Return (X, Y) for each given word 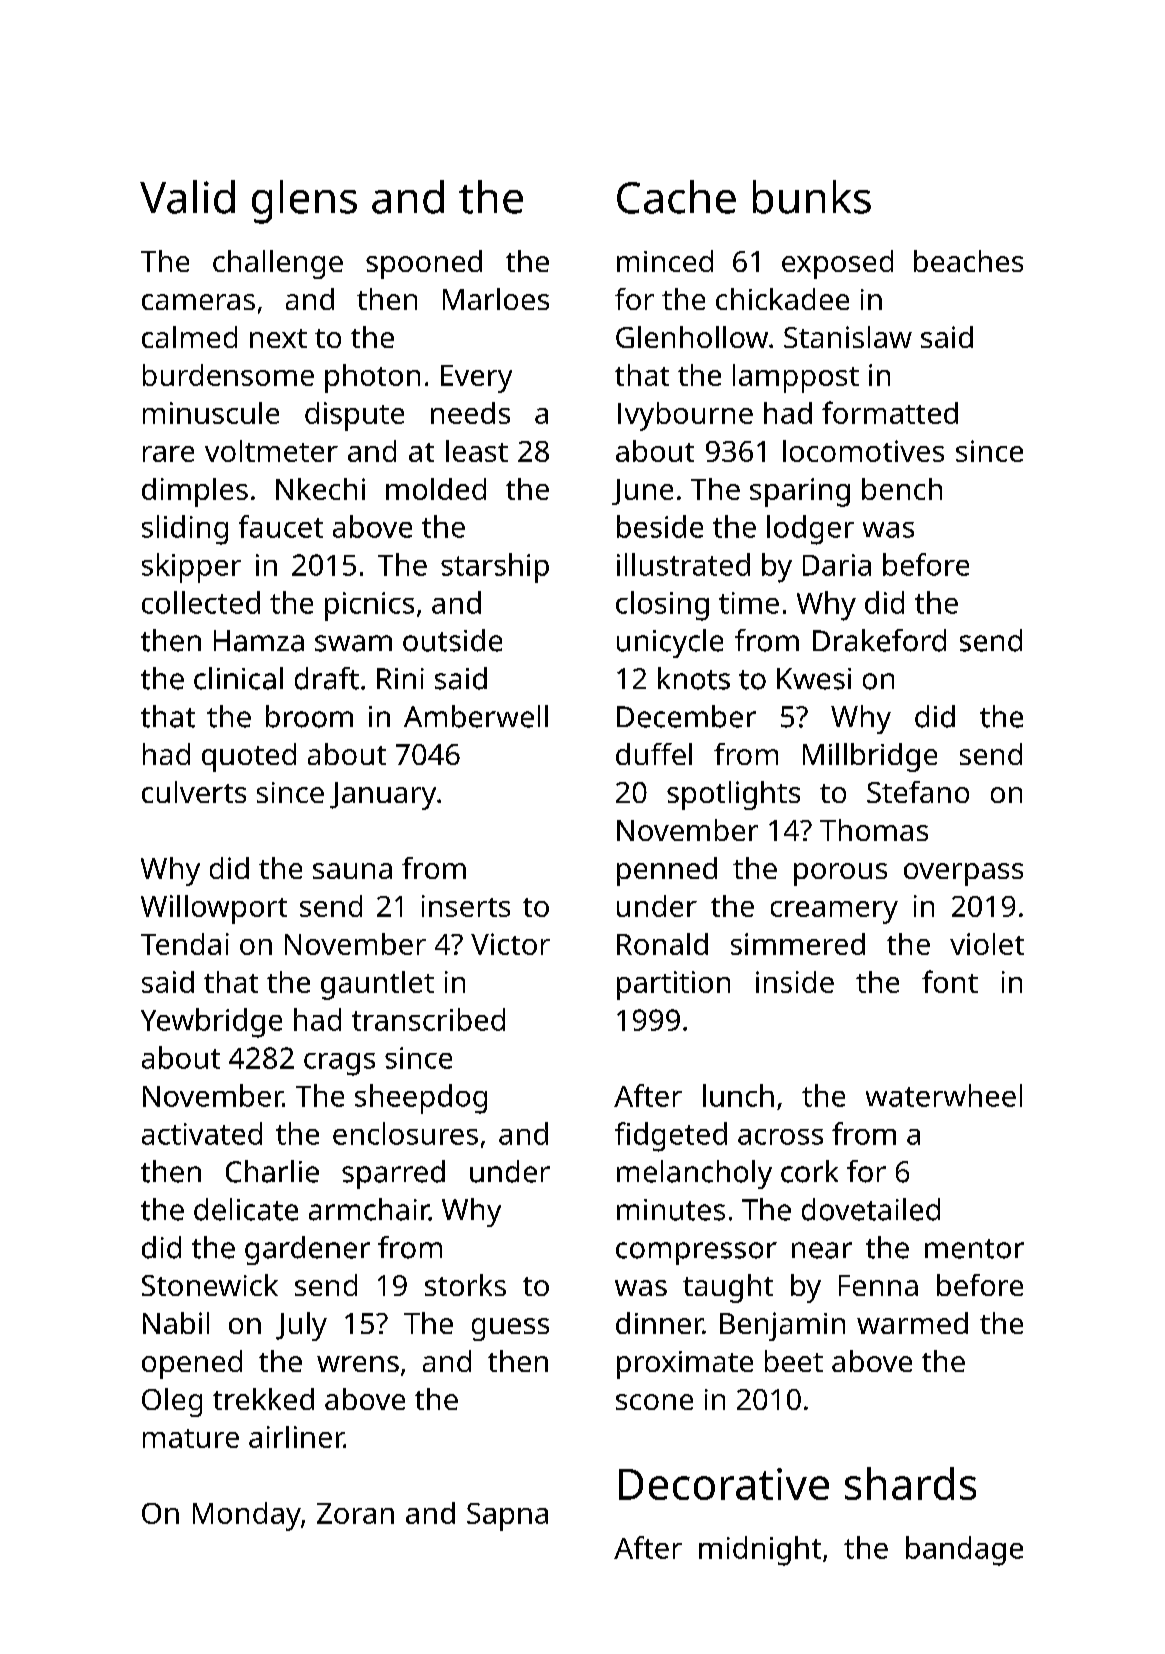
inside (795, 982)
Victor (510, 944)
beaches (968, 261)
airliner (296, 1437)
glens (304, 202)
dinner (659, 1323)
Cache (676, 197)
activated (202, 1133)
